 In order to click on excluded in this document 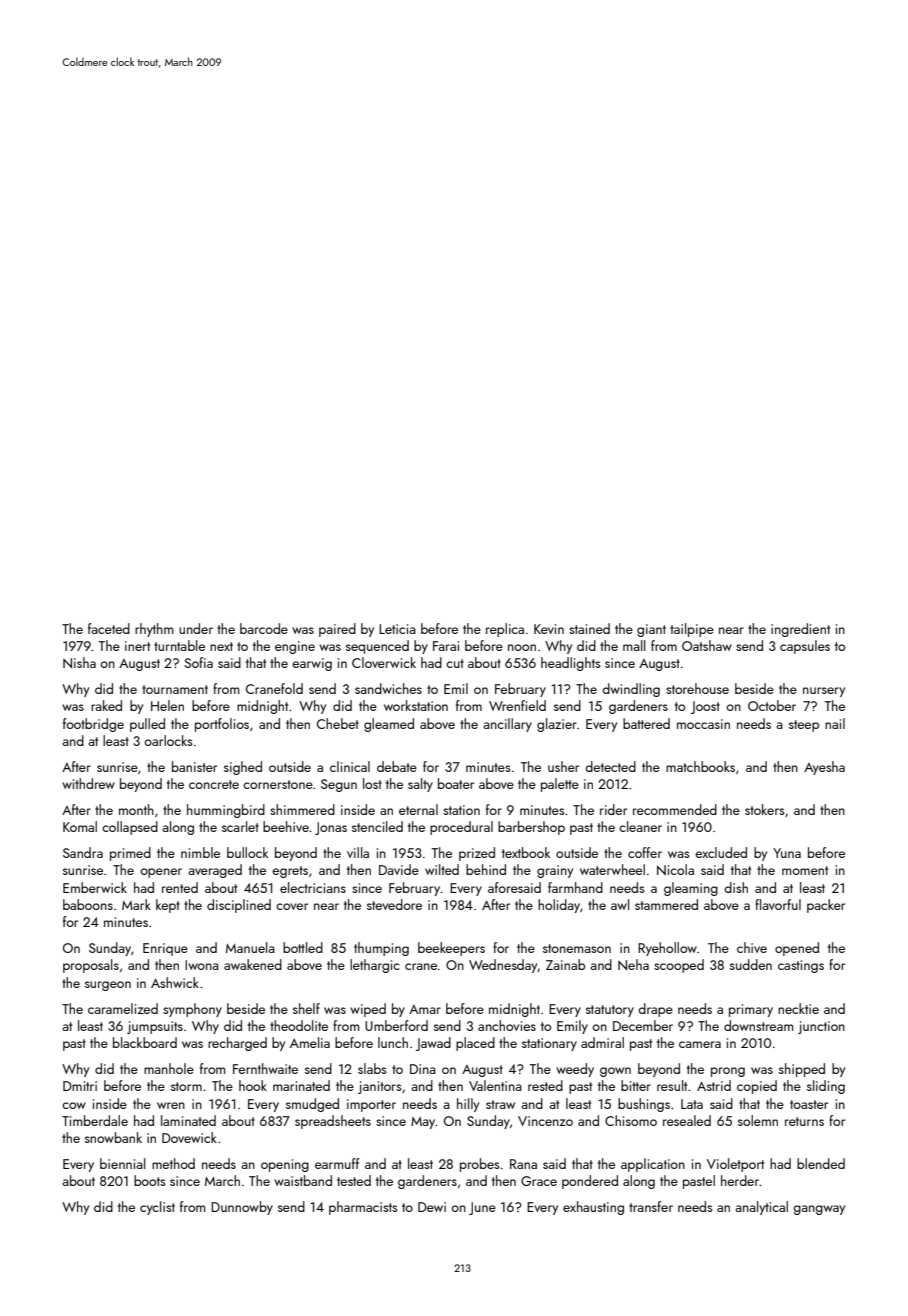, I will do `click(721, 852)`.
